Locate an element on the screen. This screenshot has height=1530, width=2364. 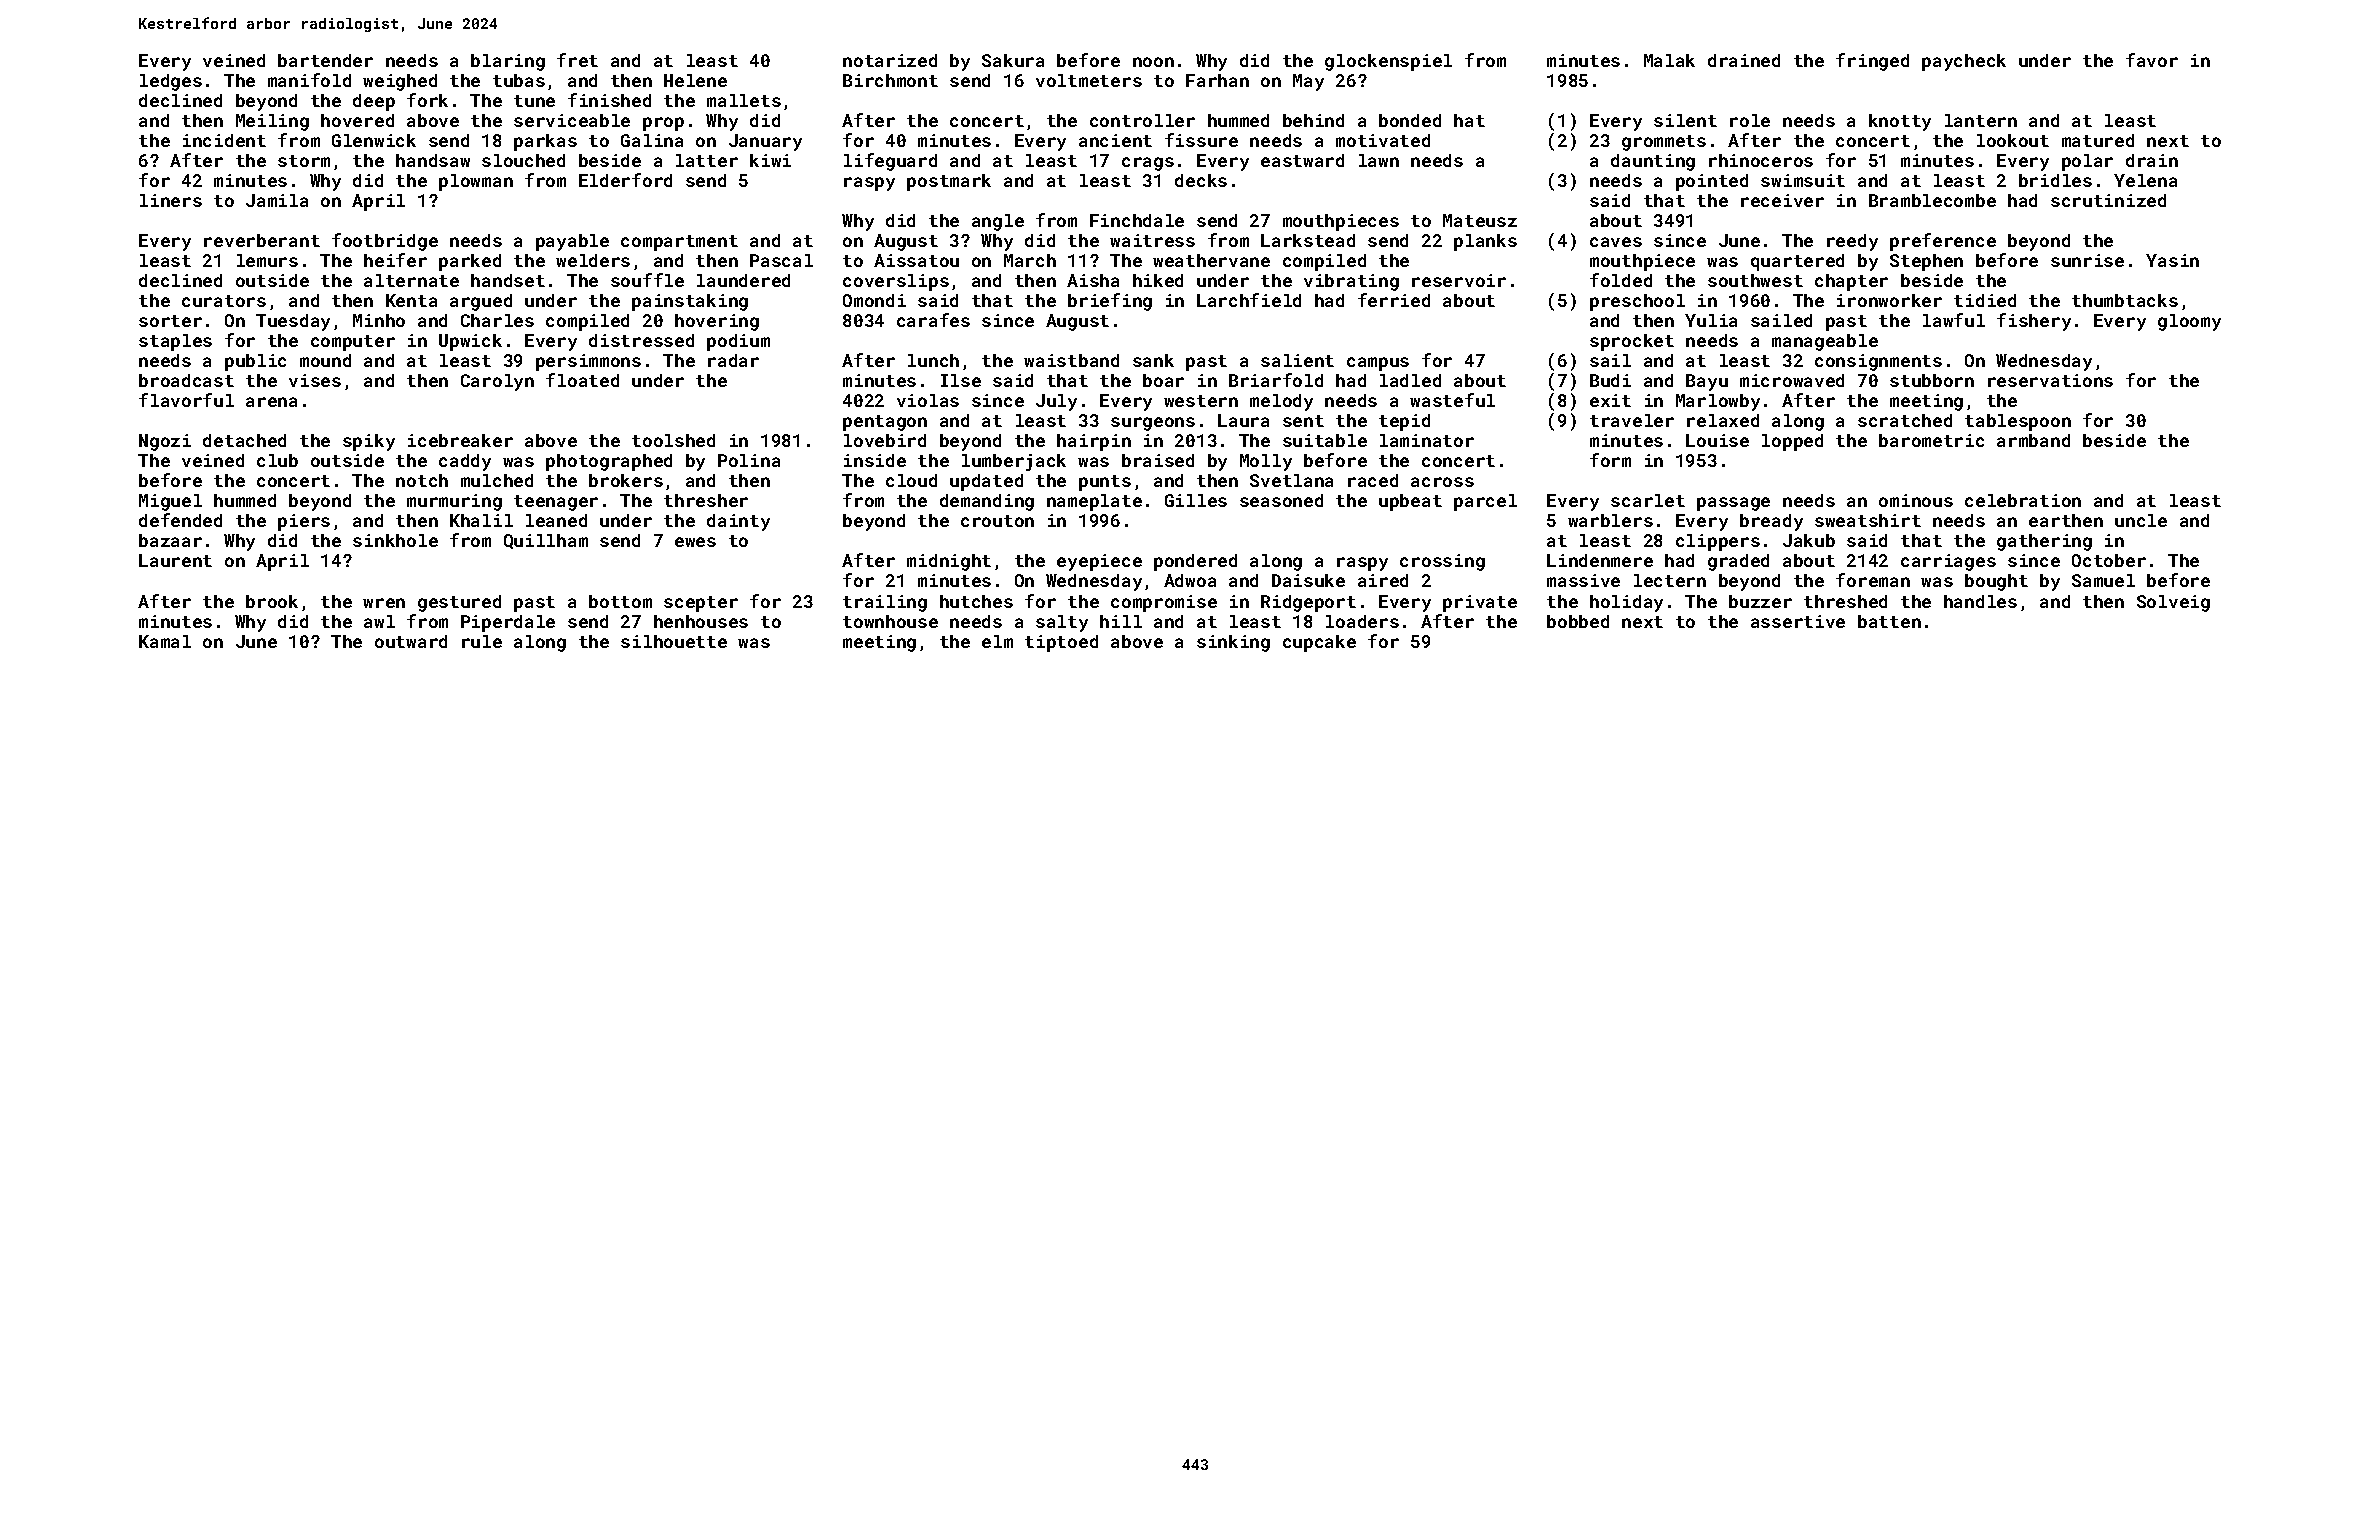
scrutinized is located at coordinates (2108, 200).
